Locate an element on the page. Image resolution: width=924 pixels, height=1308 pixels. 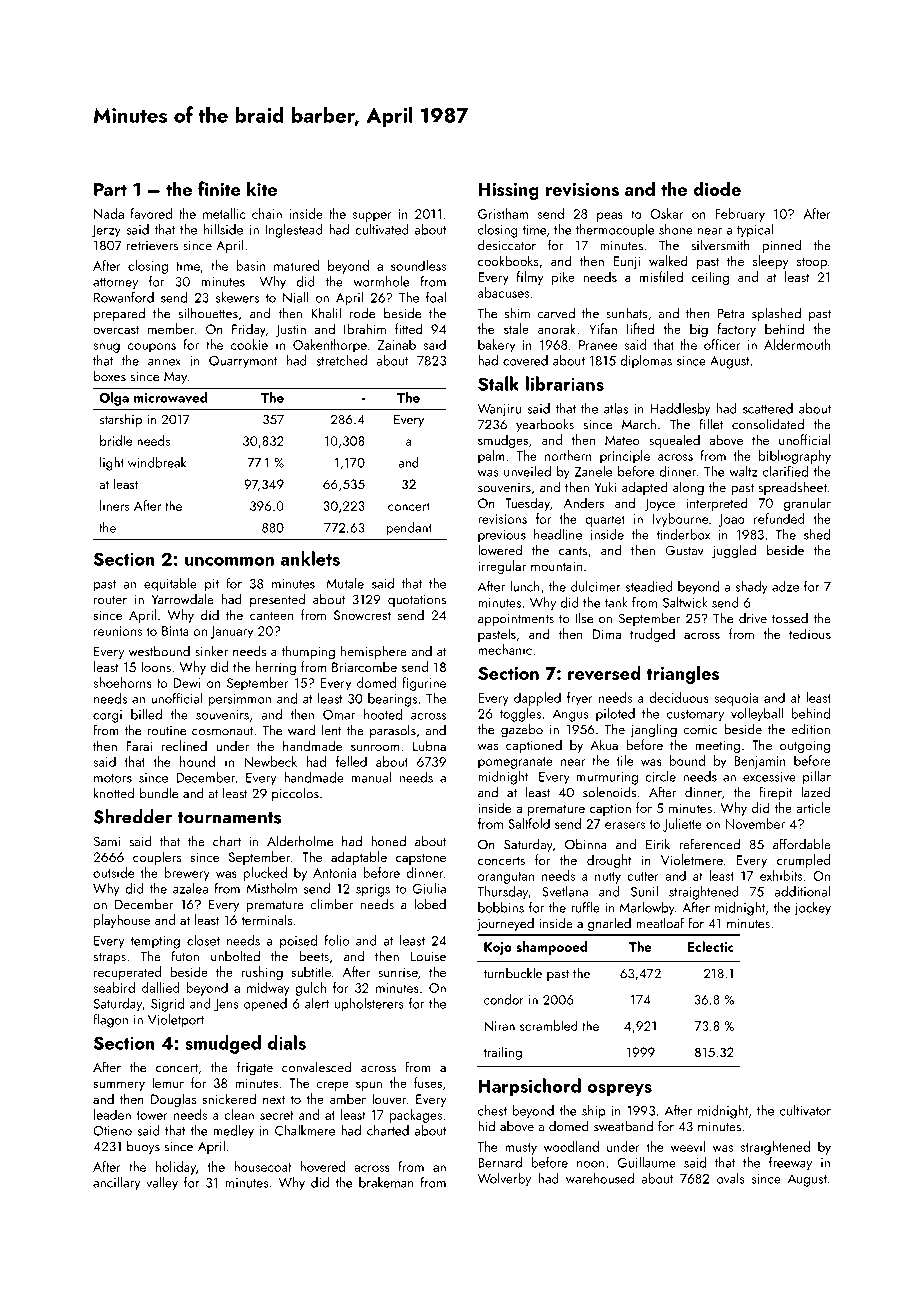
motors is located at coordinates (113, 778).
